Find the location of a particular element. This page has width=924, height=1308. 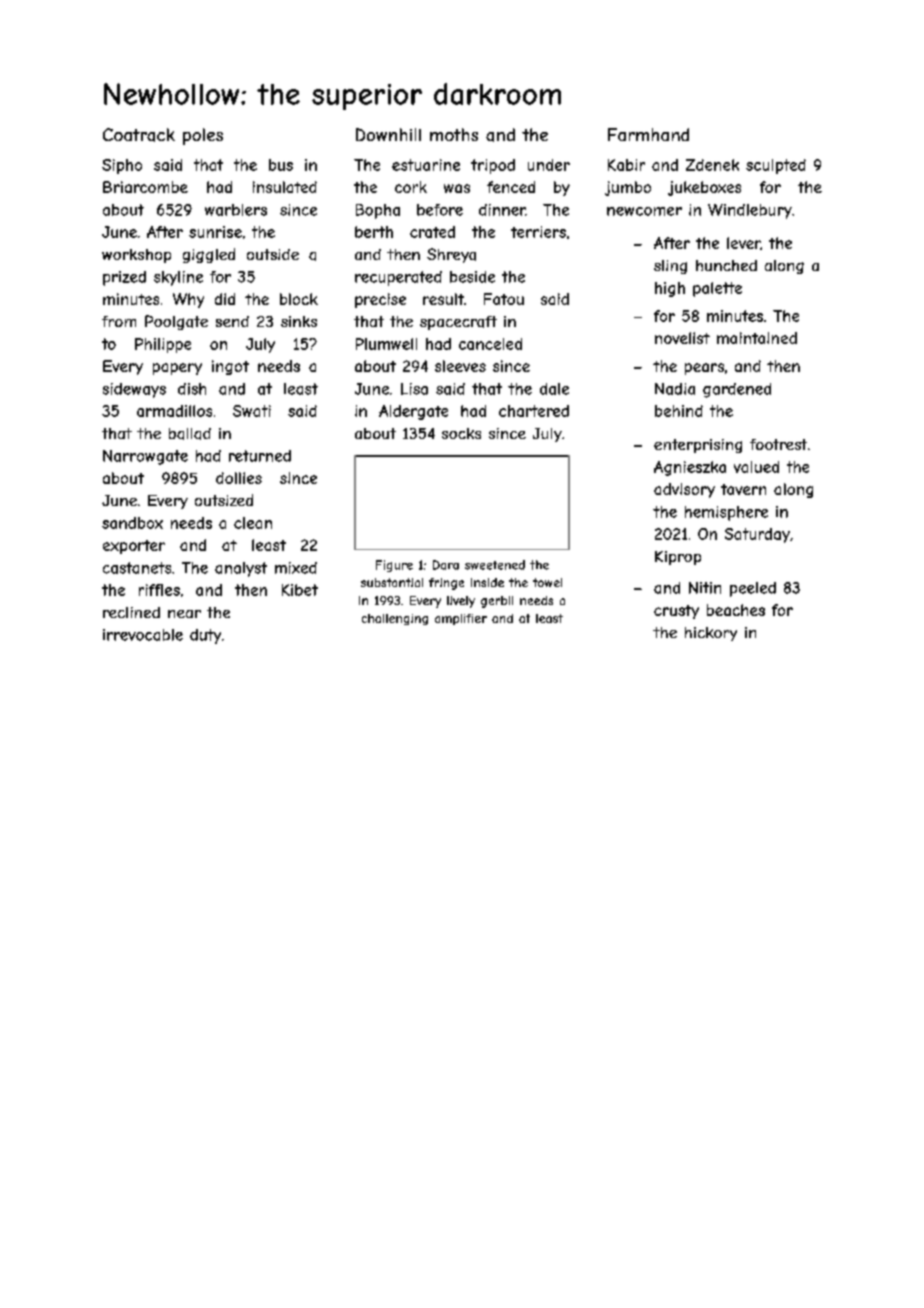

bus is located at coordinates (281, 165).
